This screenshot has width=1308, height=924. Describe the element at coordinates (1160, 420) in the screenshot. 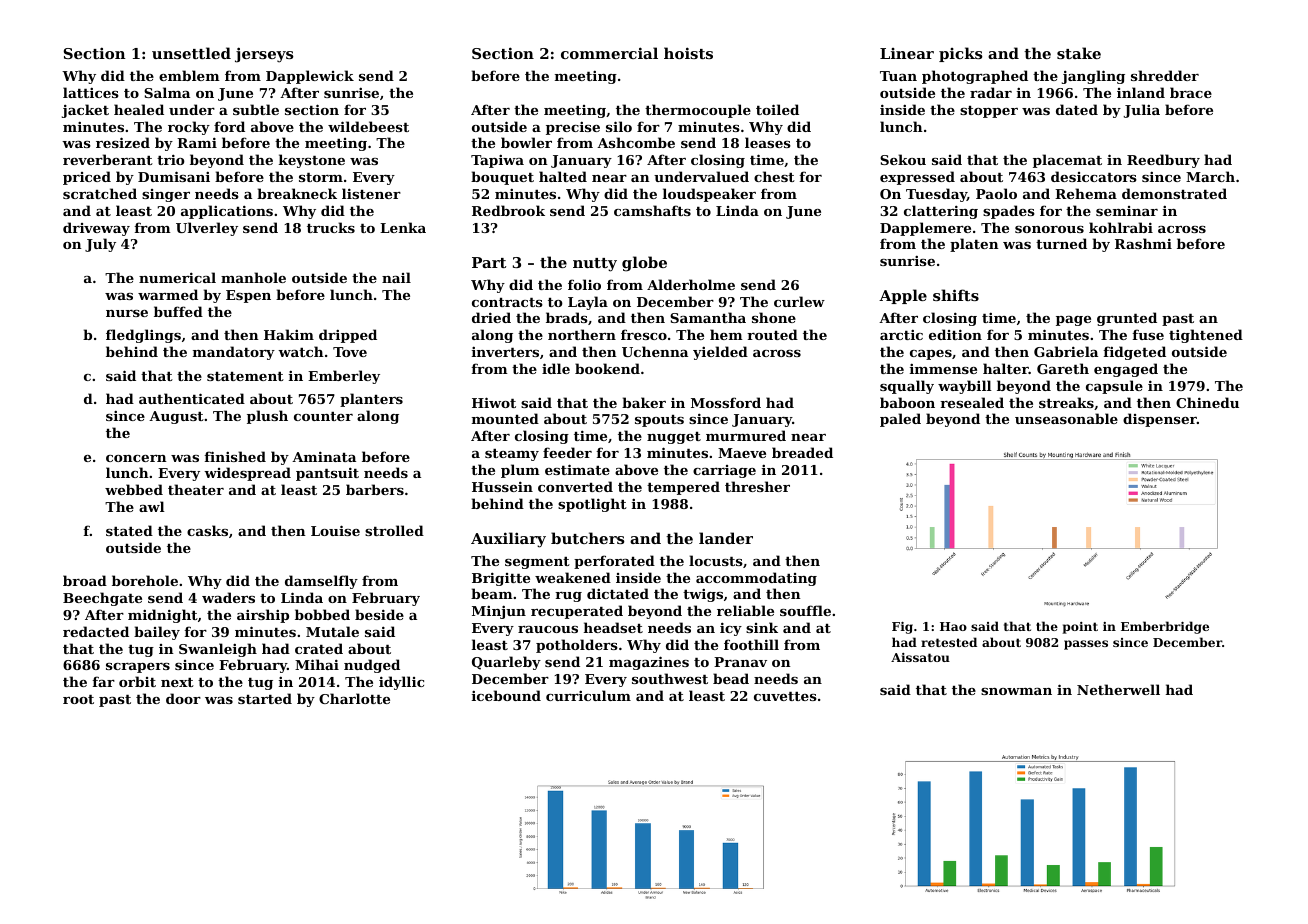

I see `dispenser` at that location.
